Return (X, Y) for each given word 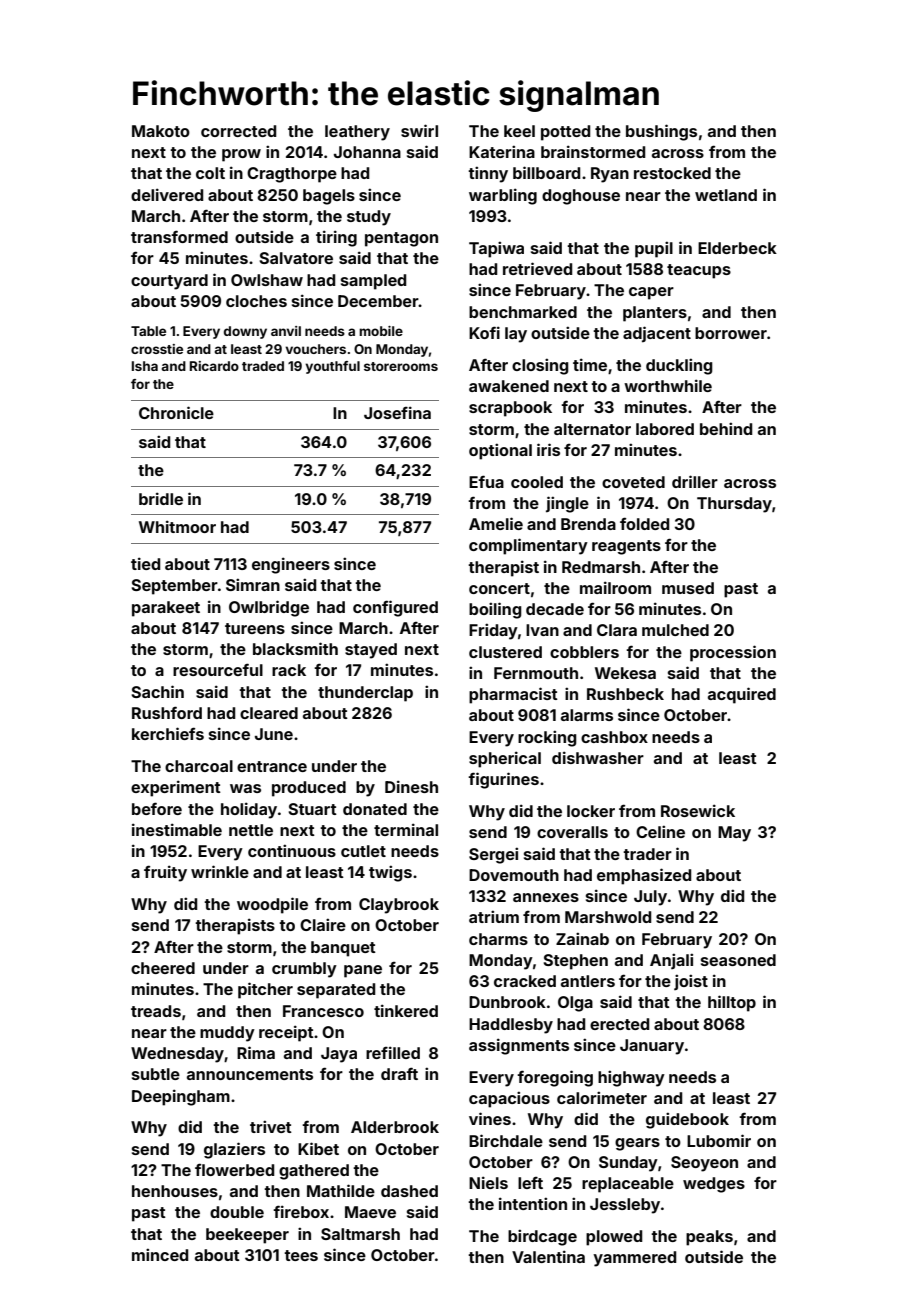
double (237, 1212)
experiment (176, 788)
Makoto (161, 131)
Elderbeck (737, 248)
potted (565, 133)
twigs (390, 873)
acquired (742, 695)
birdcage (542, 1237)
